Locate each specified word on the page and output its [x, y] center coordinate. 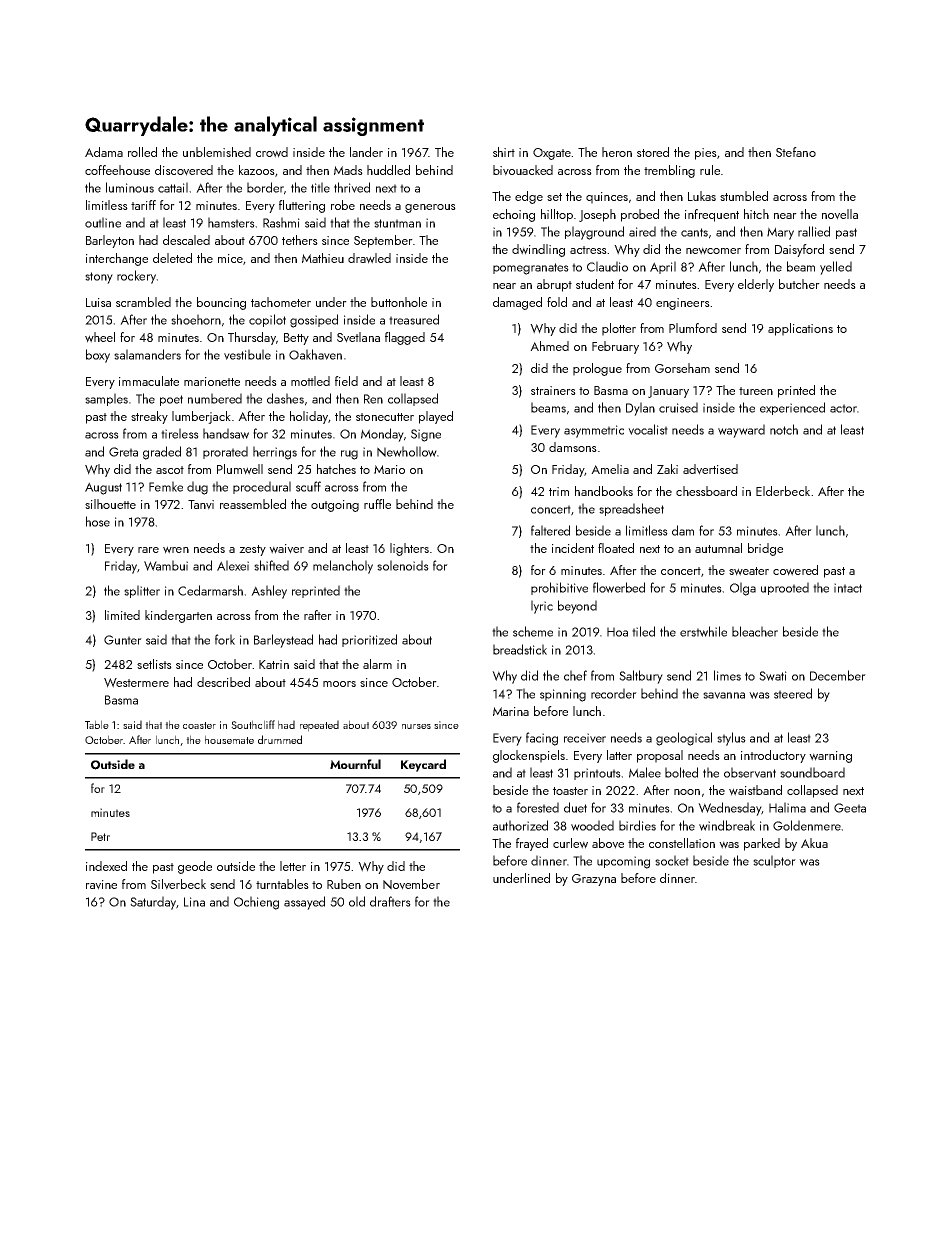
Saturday [153, 903]
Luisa [98, 302]
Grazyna [594, 880]
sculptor [774, 861]
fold [557, 302]
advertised [710, 469]
